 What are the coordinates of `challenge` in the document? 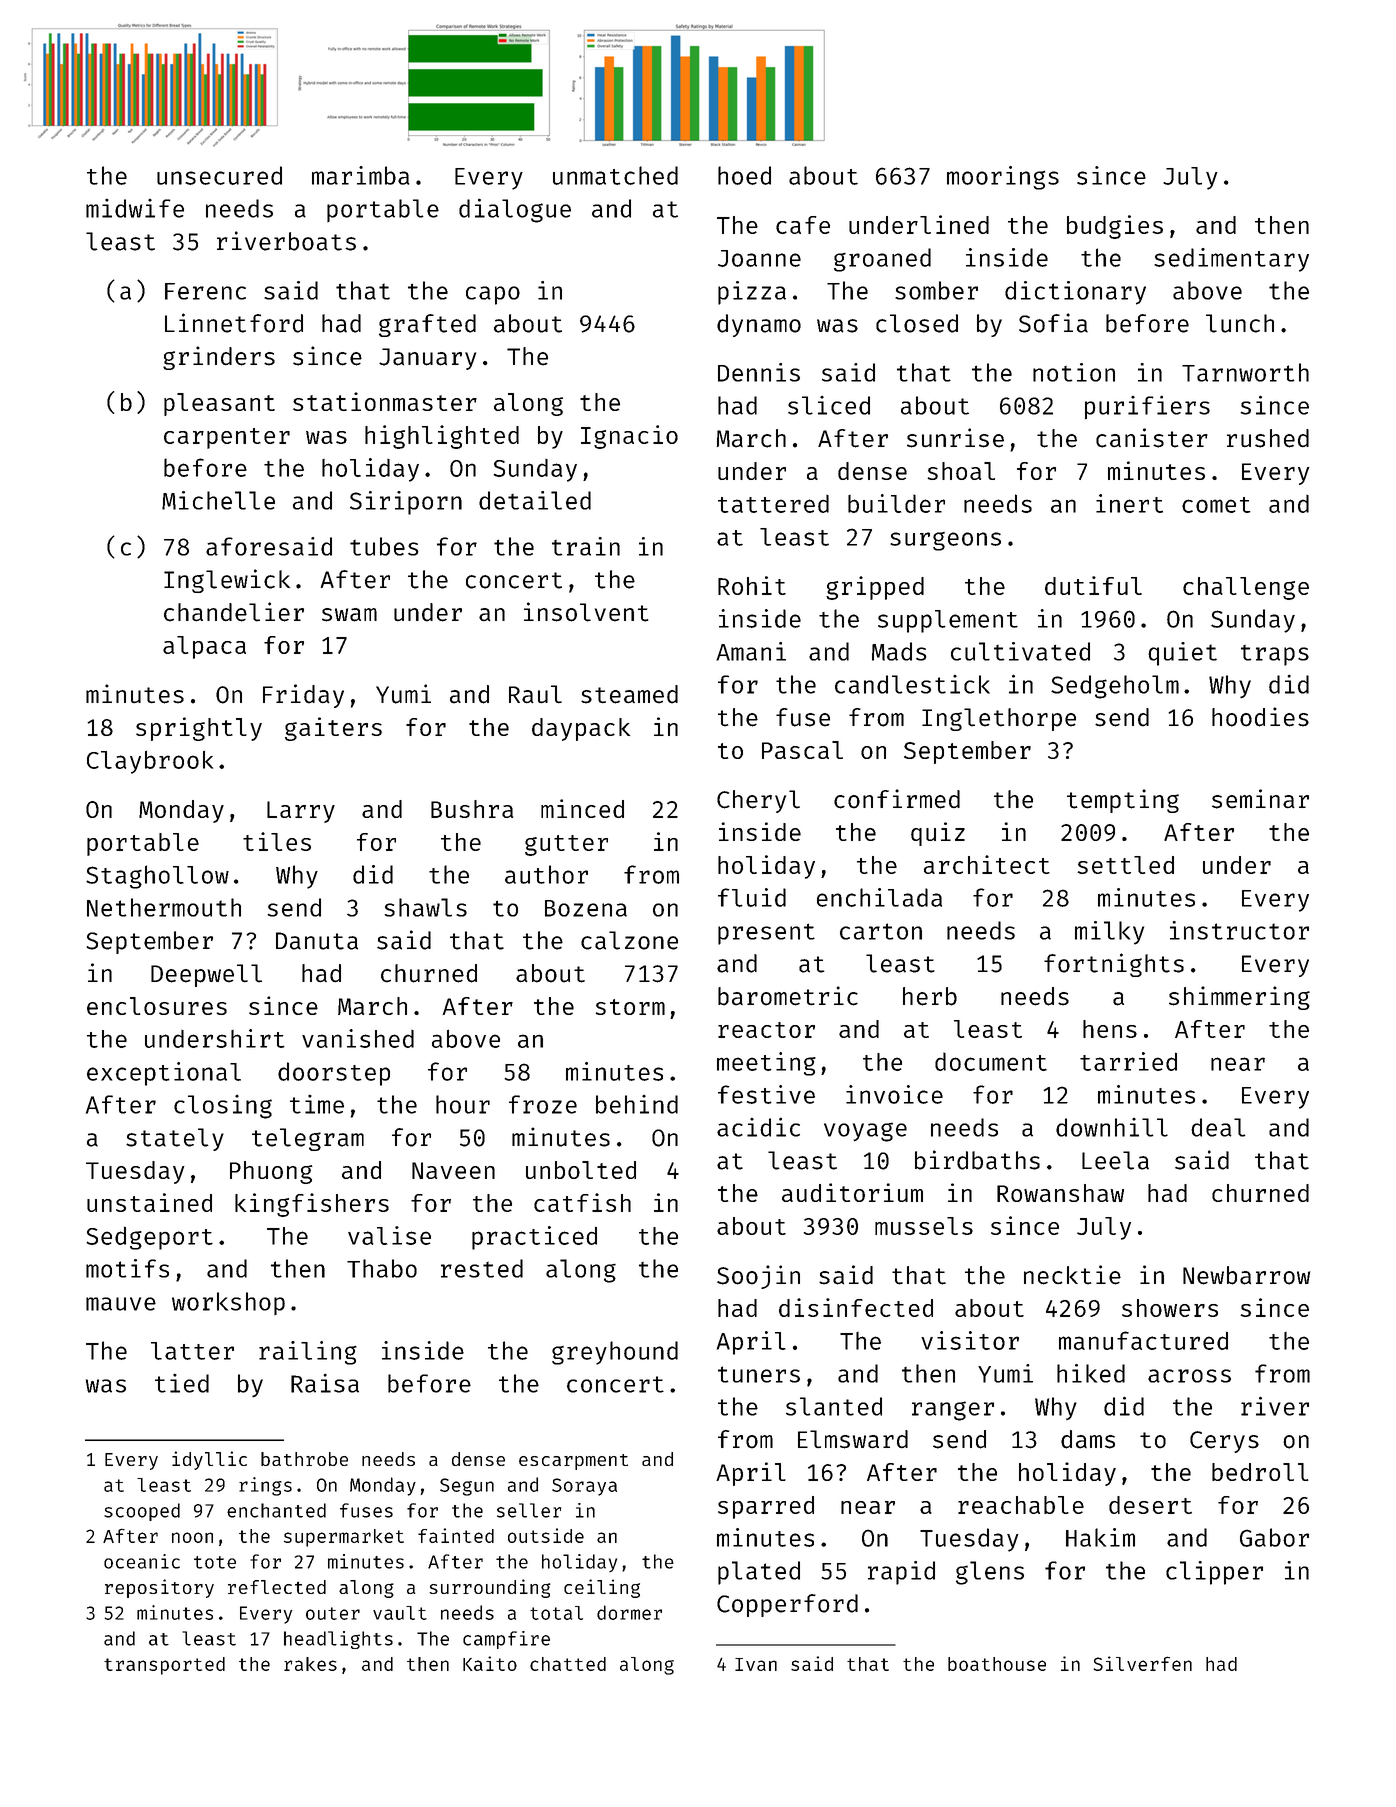 It's located at (1246, 588).
